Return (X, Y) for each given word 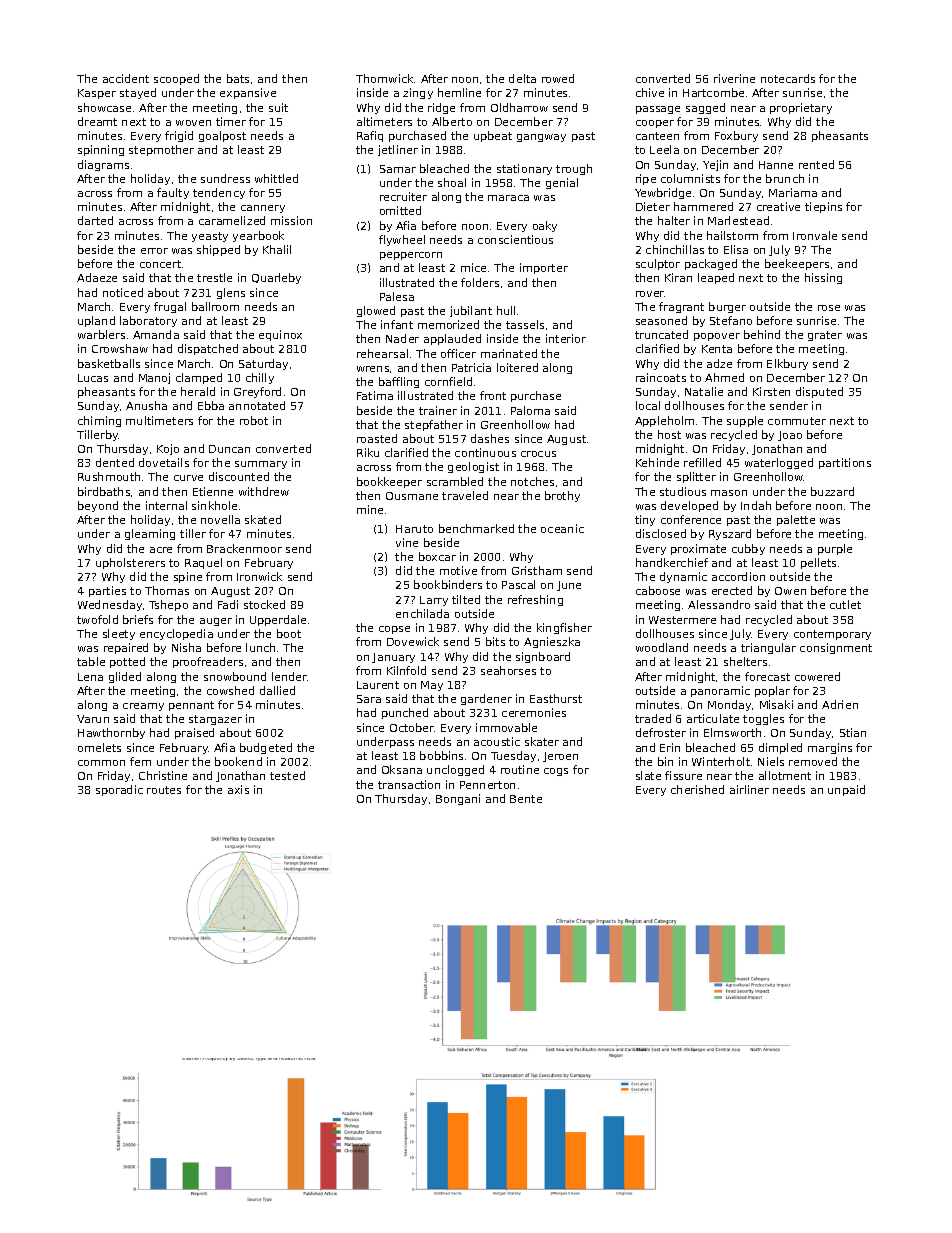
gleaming (150, 534)
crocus (538, 454)
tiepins (823, 207)
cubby (748, 549)
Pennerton (487, 785)
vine (407, 542)
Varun (93, 719)
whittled (276, 178)
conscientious (515, 239)
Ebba (211, 405)
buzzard (832, 491)
